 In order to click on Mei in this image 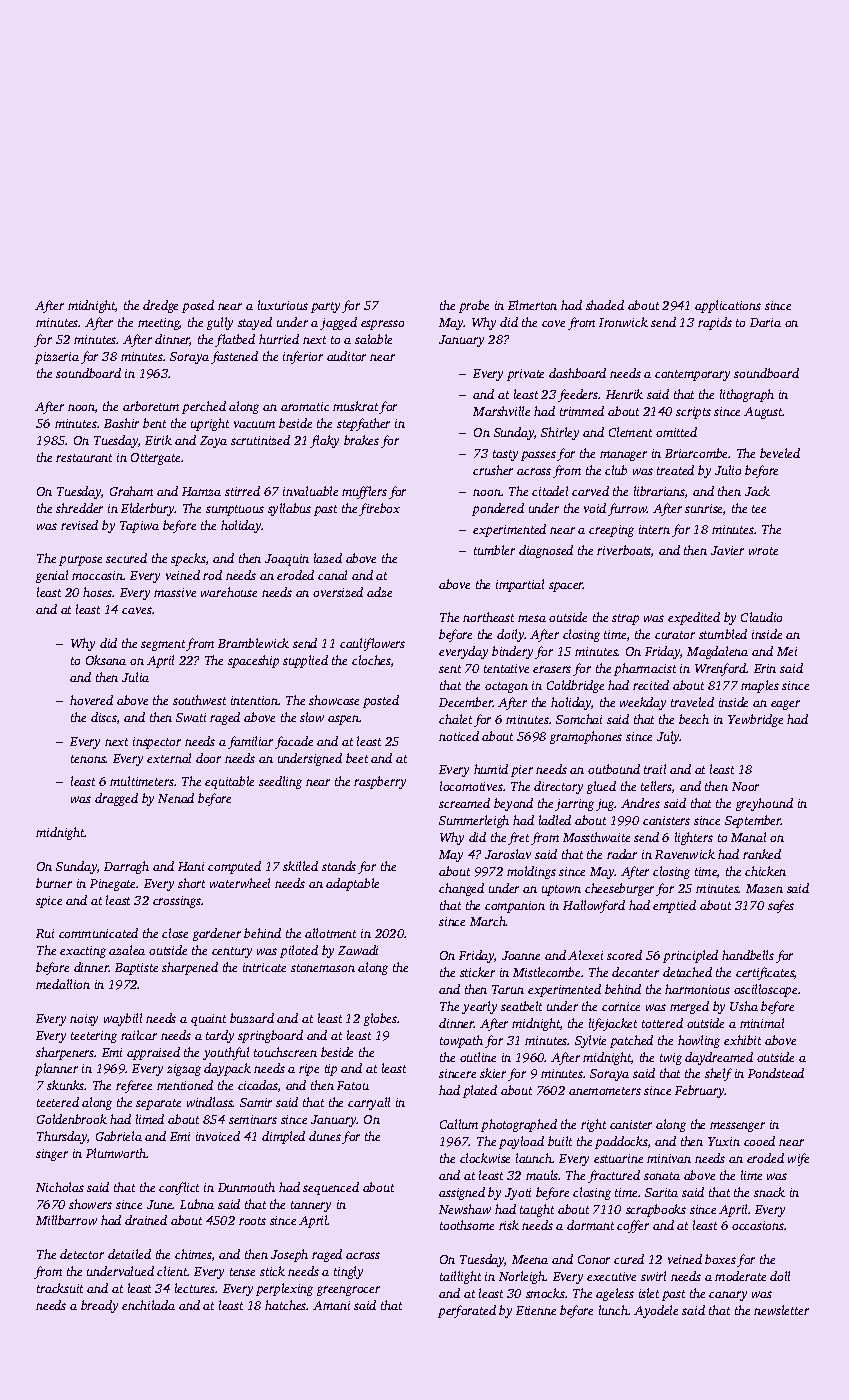, I will do `click(787, 651)`.
